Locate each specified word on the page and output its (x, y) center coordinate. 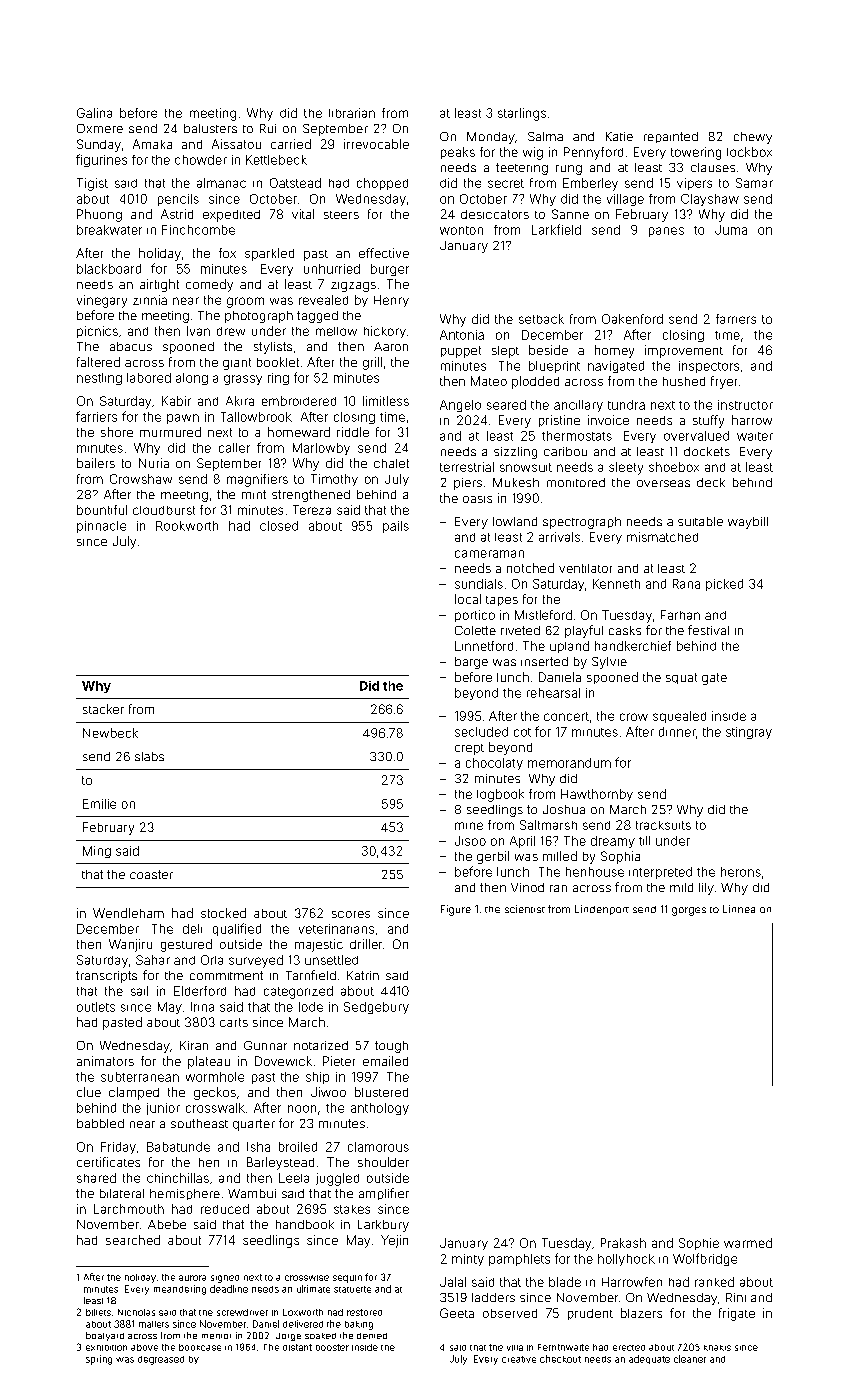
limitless (386, 401)
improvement (684, 351)
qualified (237, 929)
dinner (677, 732)
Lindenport (602, 910)
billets (98, 1312)
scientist (525, 909)
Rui (268, 128)
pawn (183, 419)
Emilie (99, 804)
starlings (522, 114)
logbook (500, 795)
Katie (619, 136)
